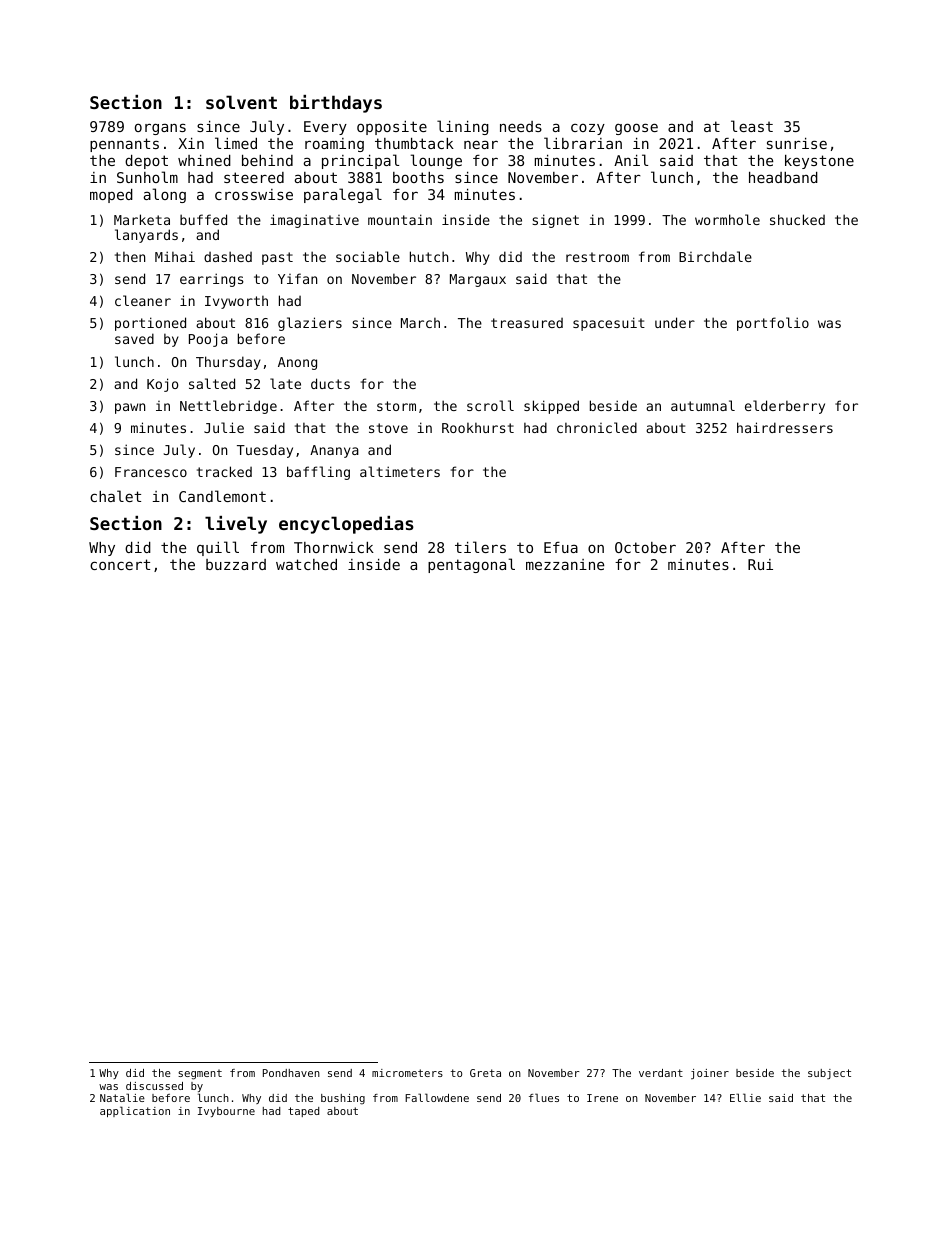  What do you see at coordinates (521, 126) in the screenshot?
I see `needs` at bounding box center [521, 126].
